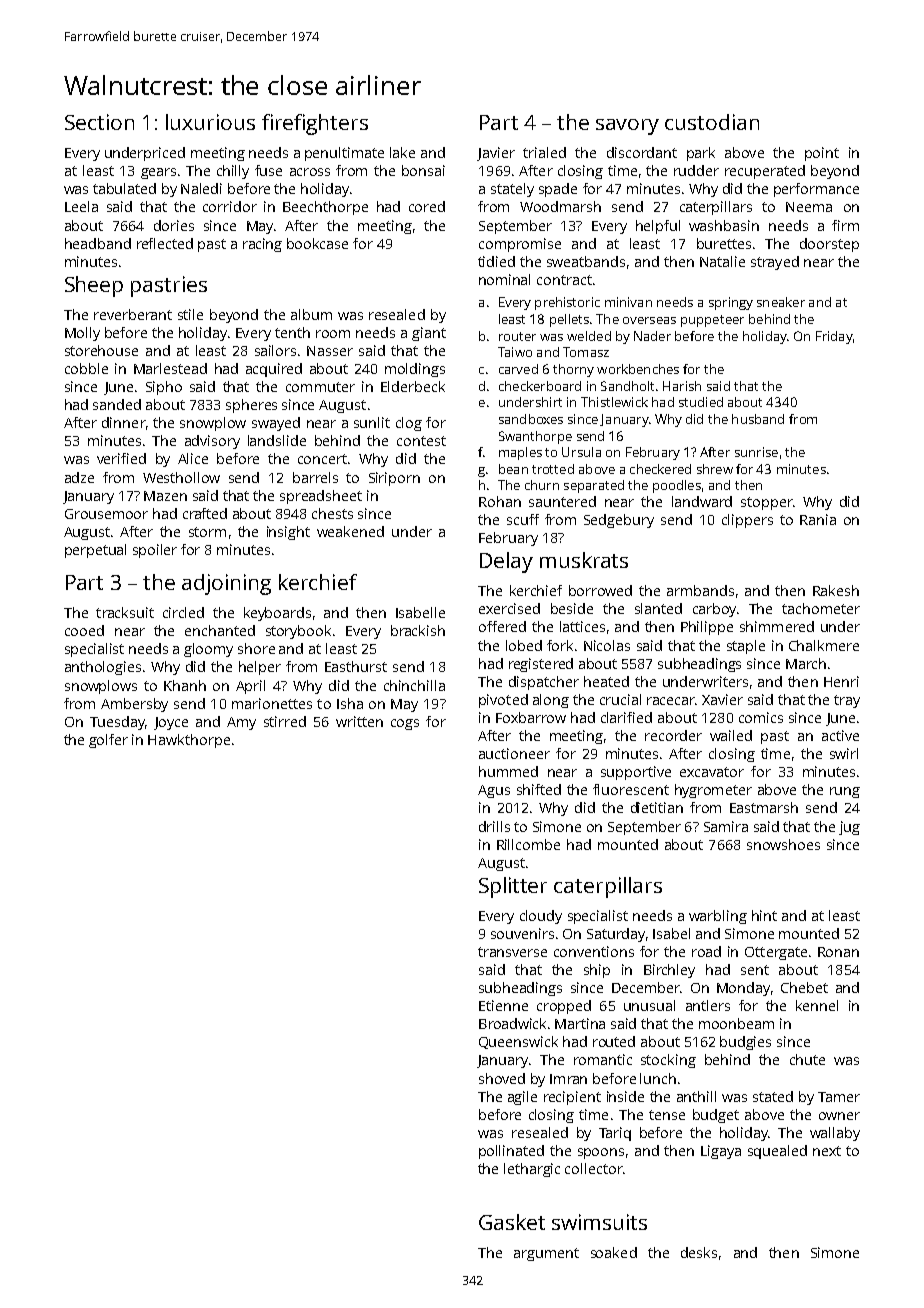  Describe the element at coordinates (99, 122) in the document. I see `Section` at that location.
